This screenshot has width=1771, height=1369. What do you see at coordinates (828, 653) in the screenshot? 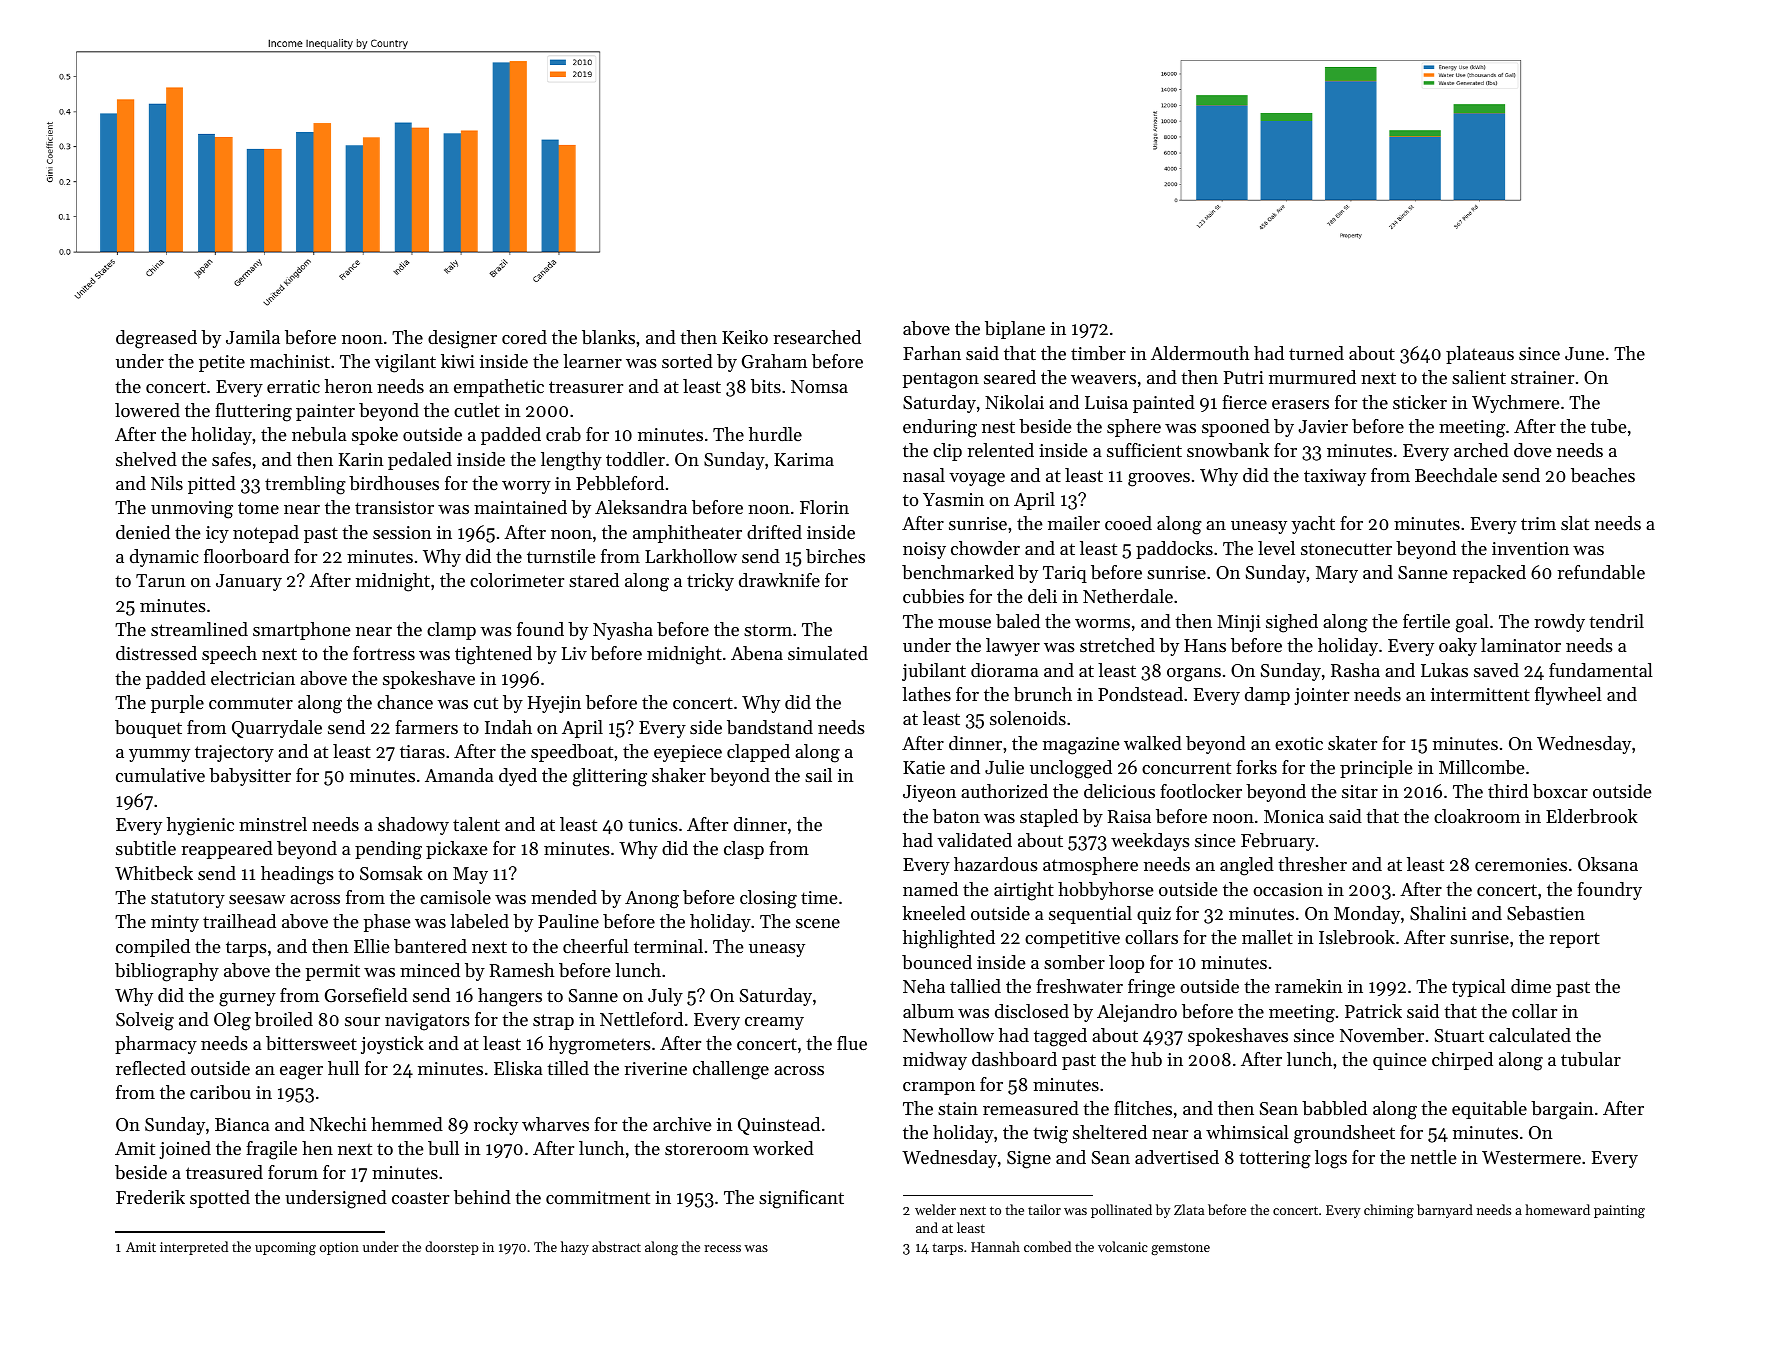
I see `simulated` at bounding box center [828, 653].
